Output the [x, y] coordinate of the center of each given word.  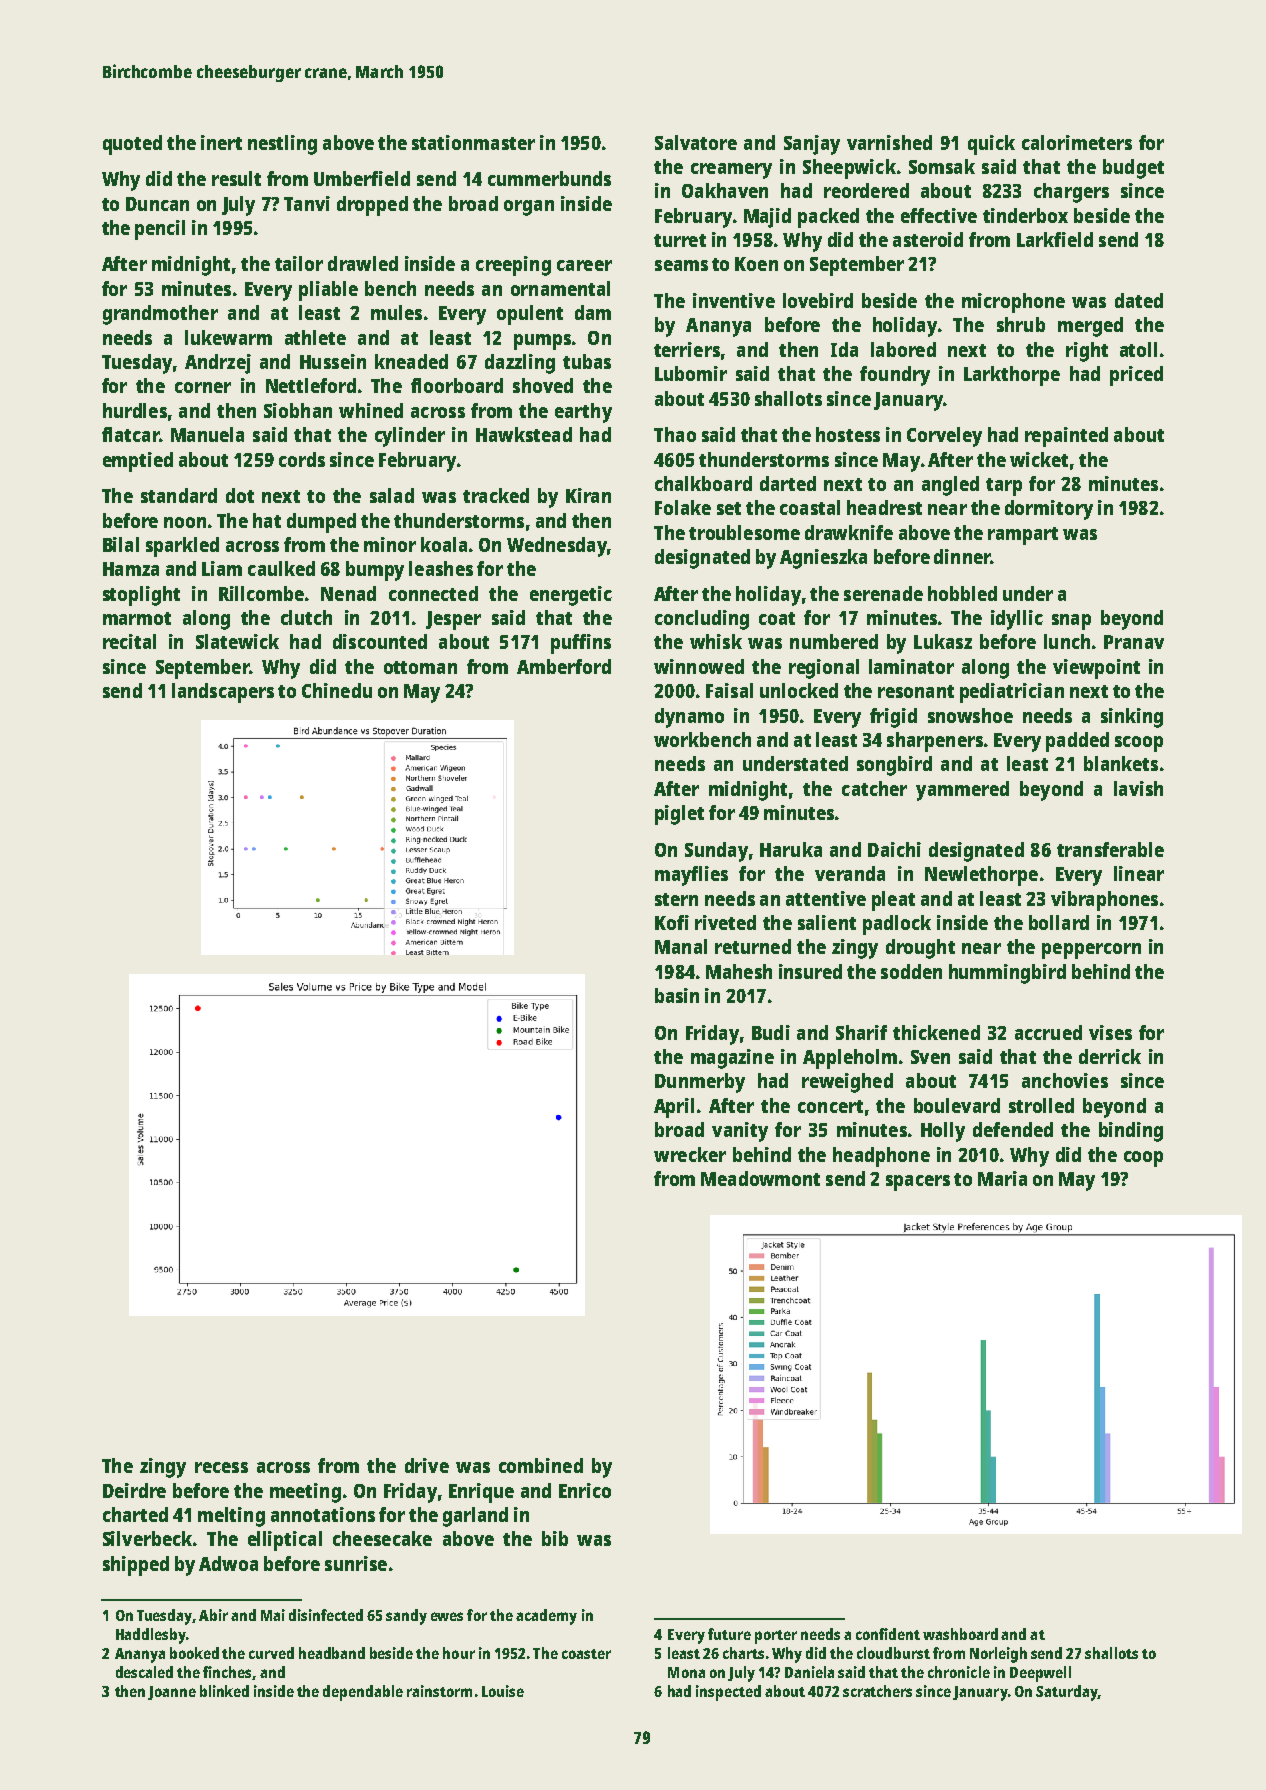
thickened [936, 1032]
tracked [496, 495]
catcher [874, 788]
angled [950, 486]
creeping [513, 266]
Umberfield [362, 178]
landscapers [223, 693]
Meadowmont [760, 1178]
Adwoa [228, 1563]
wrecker [690, 1154]
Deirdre [134, 1490]
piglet [679, 815]
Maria [1002, 1178]
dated [1139, 300]
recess [221, 1467]
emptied [138, 462]
